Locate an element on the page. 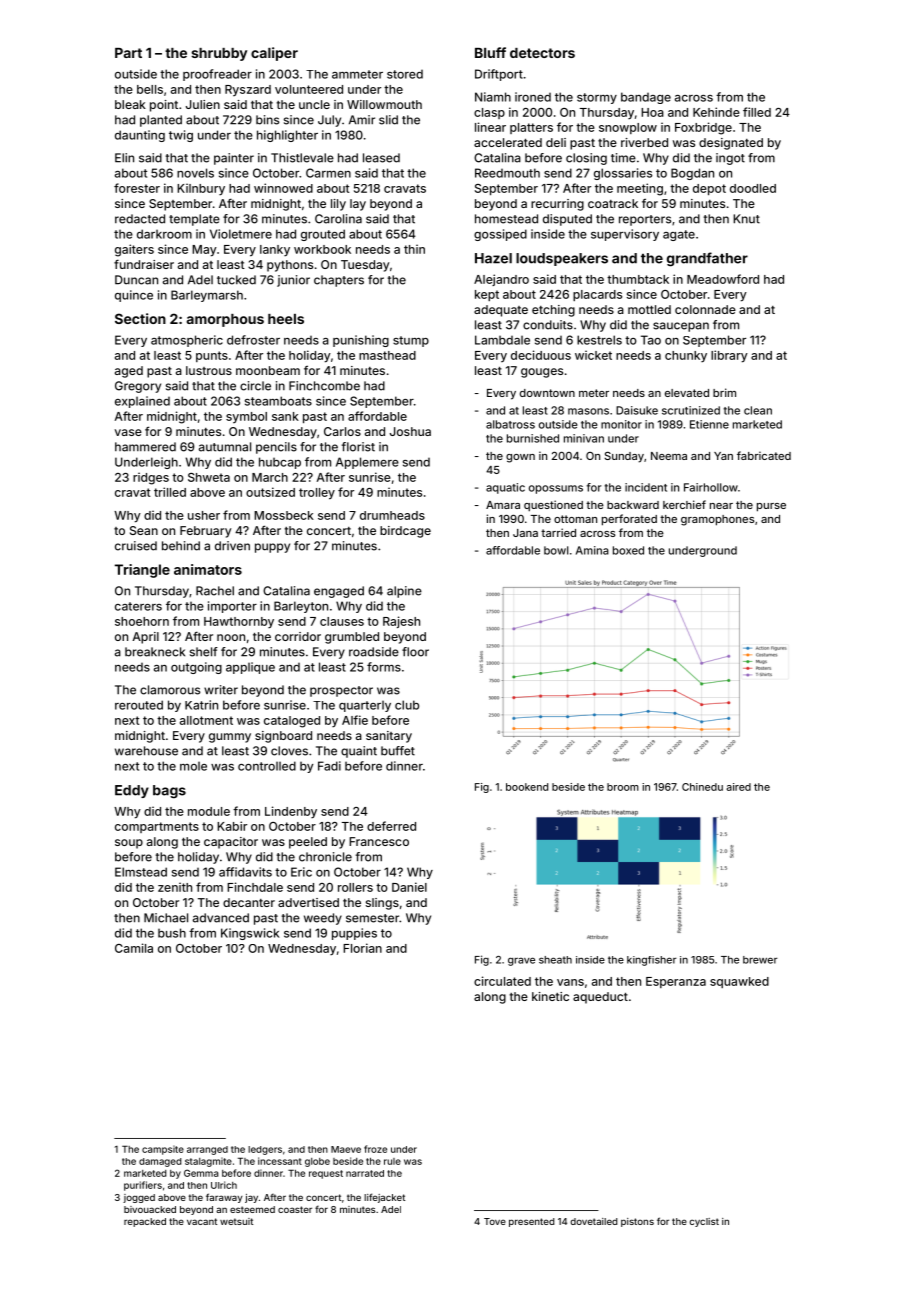 The image size is (908, 1316). Meadowford is located at coordinates (723, 279).
